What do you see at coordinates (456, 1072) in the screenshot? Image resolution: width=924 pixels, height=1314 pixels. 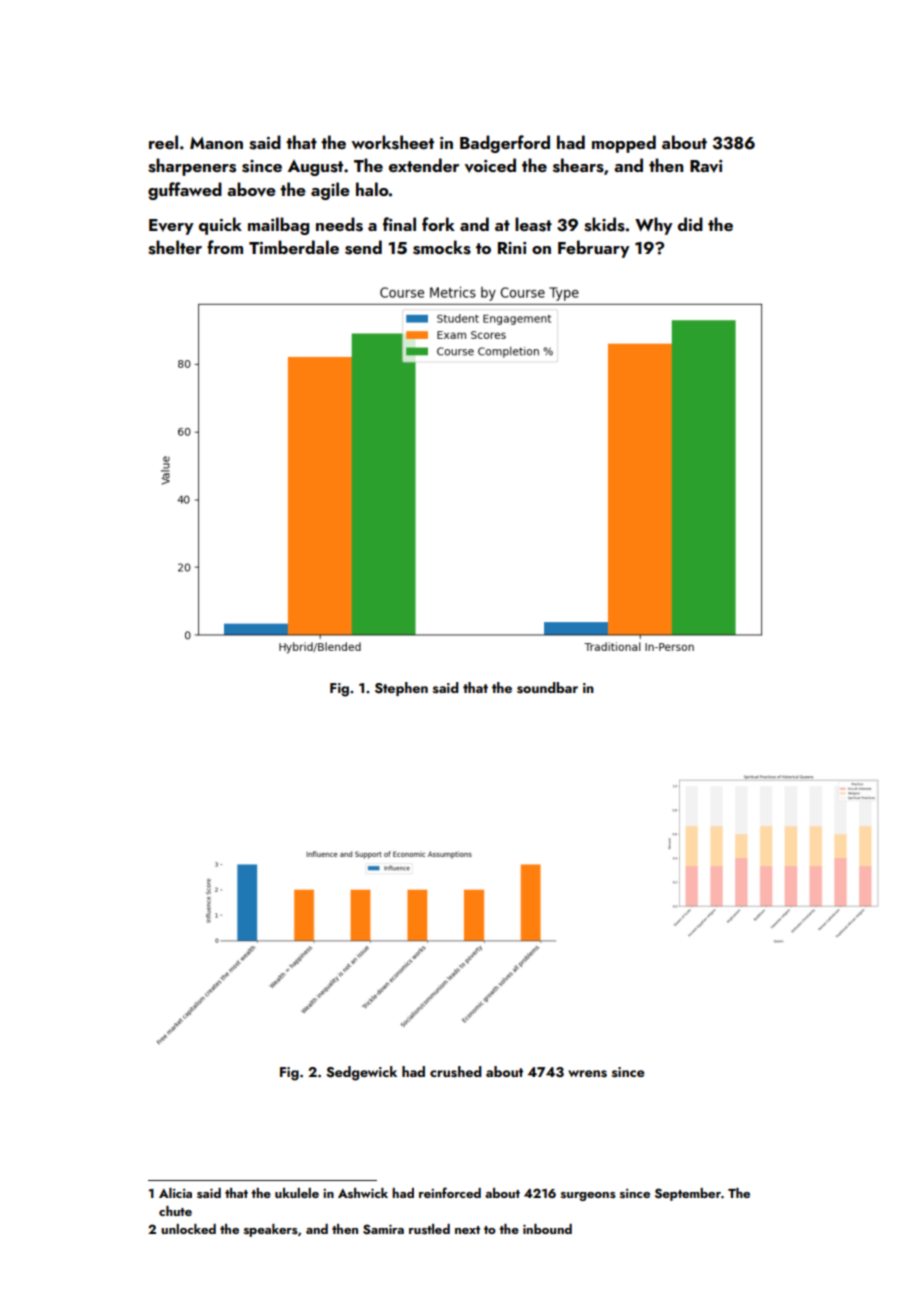 I see `crushed` at bounding box center [456, 1072].
